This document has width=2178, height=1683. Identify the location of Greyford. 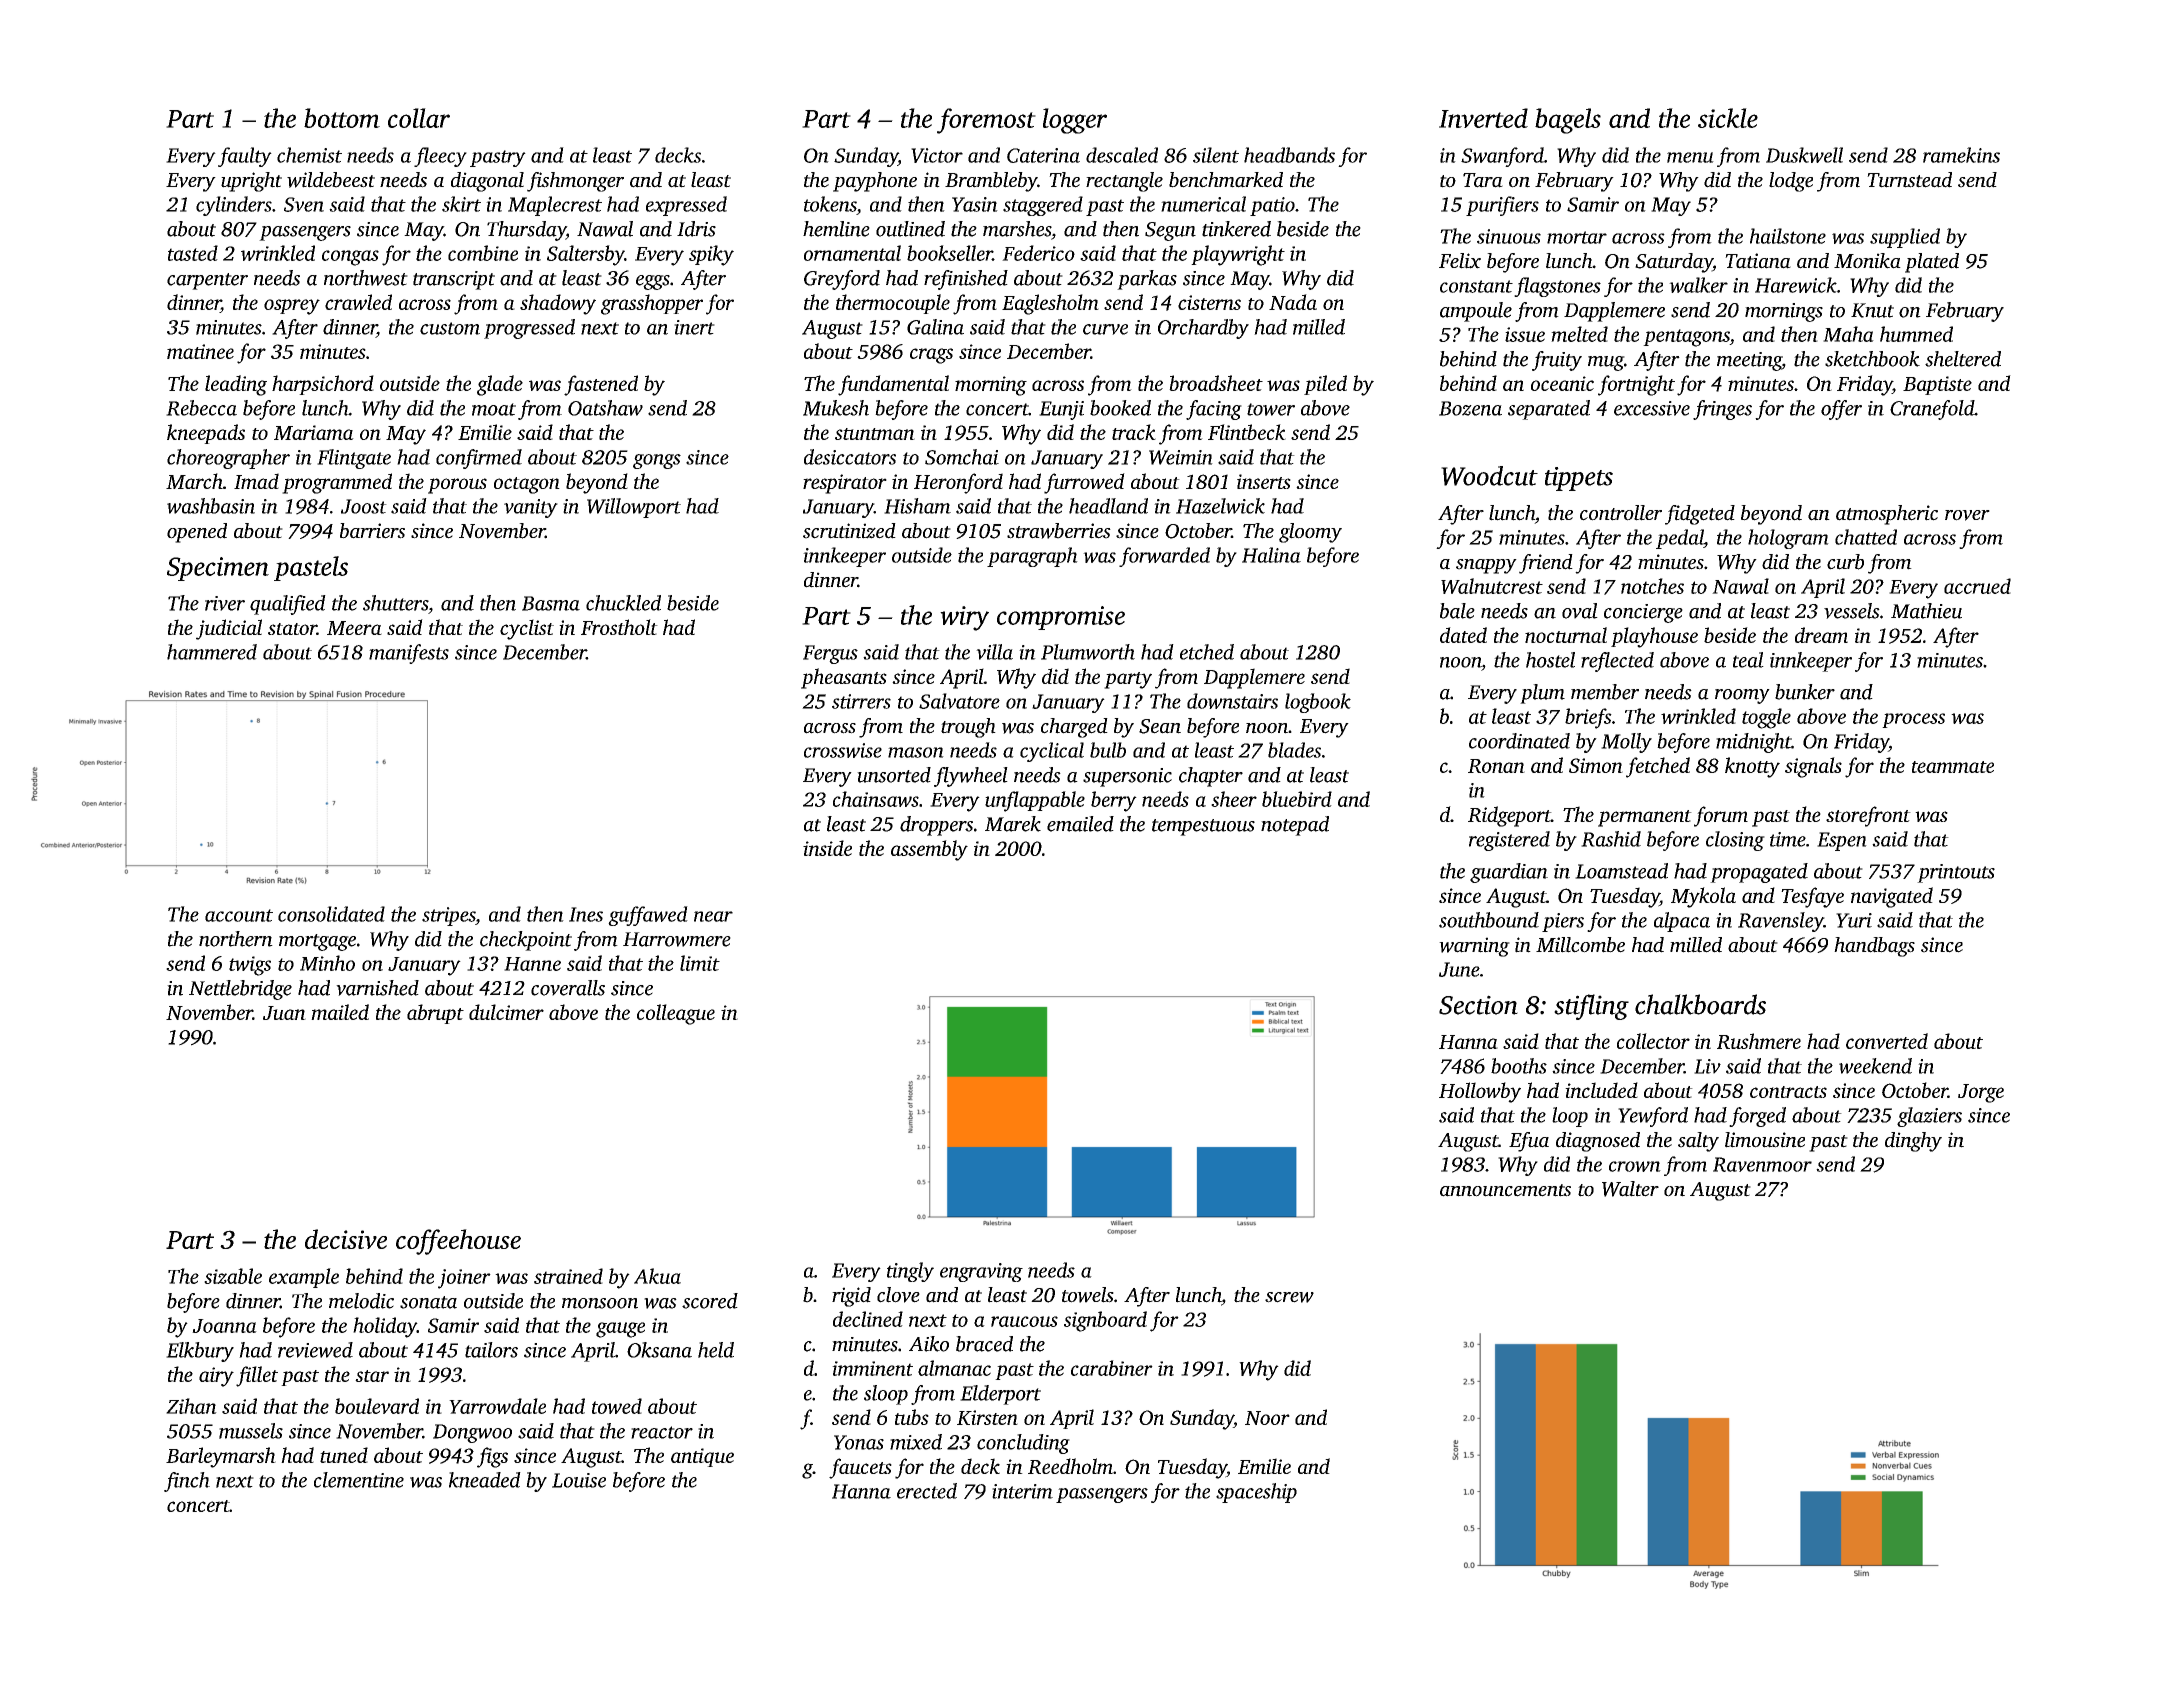
(842, 280).
